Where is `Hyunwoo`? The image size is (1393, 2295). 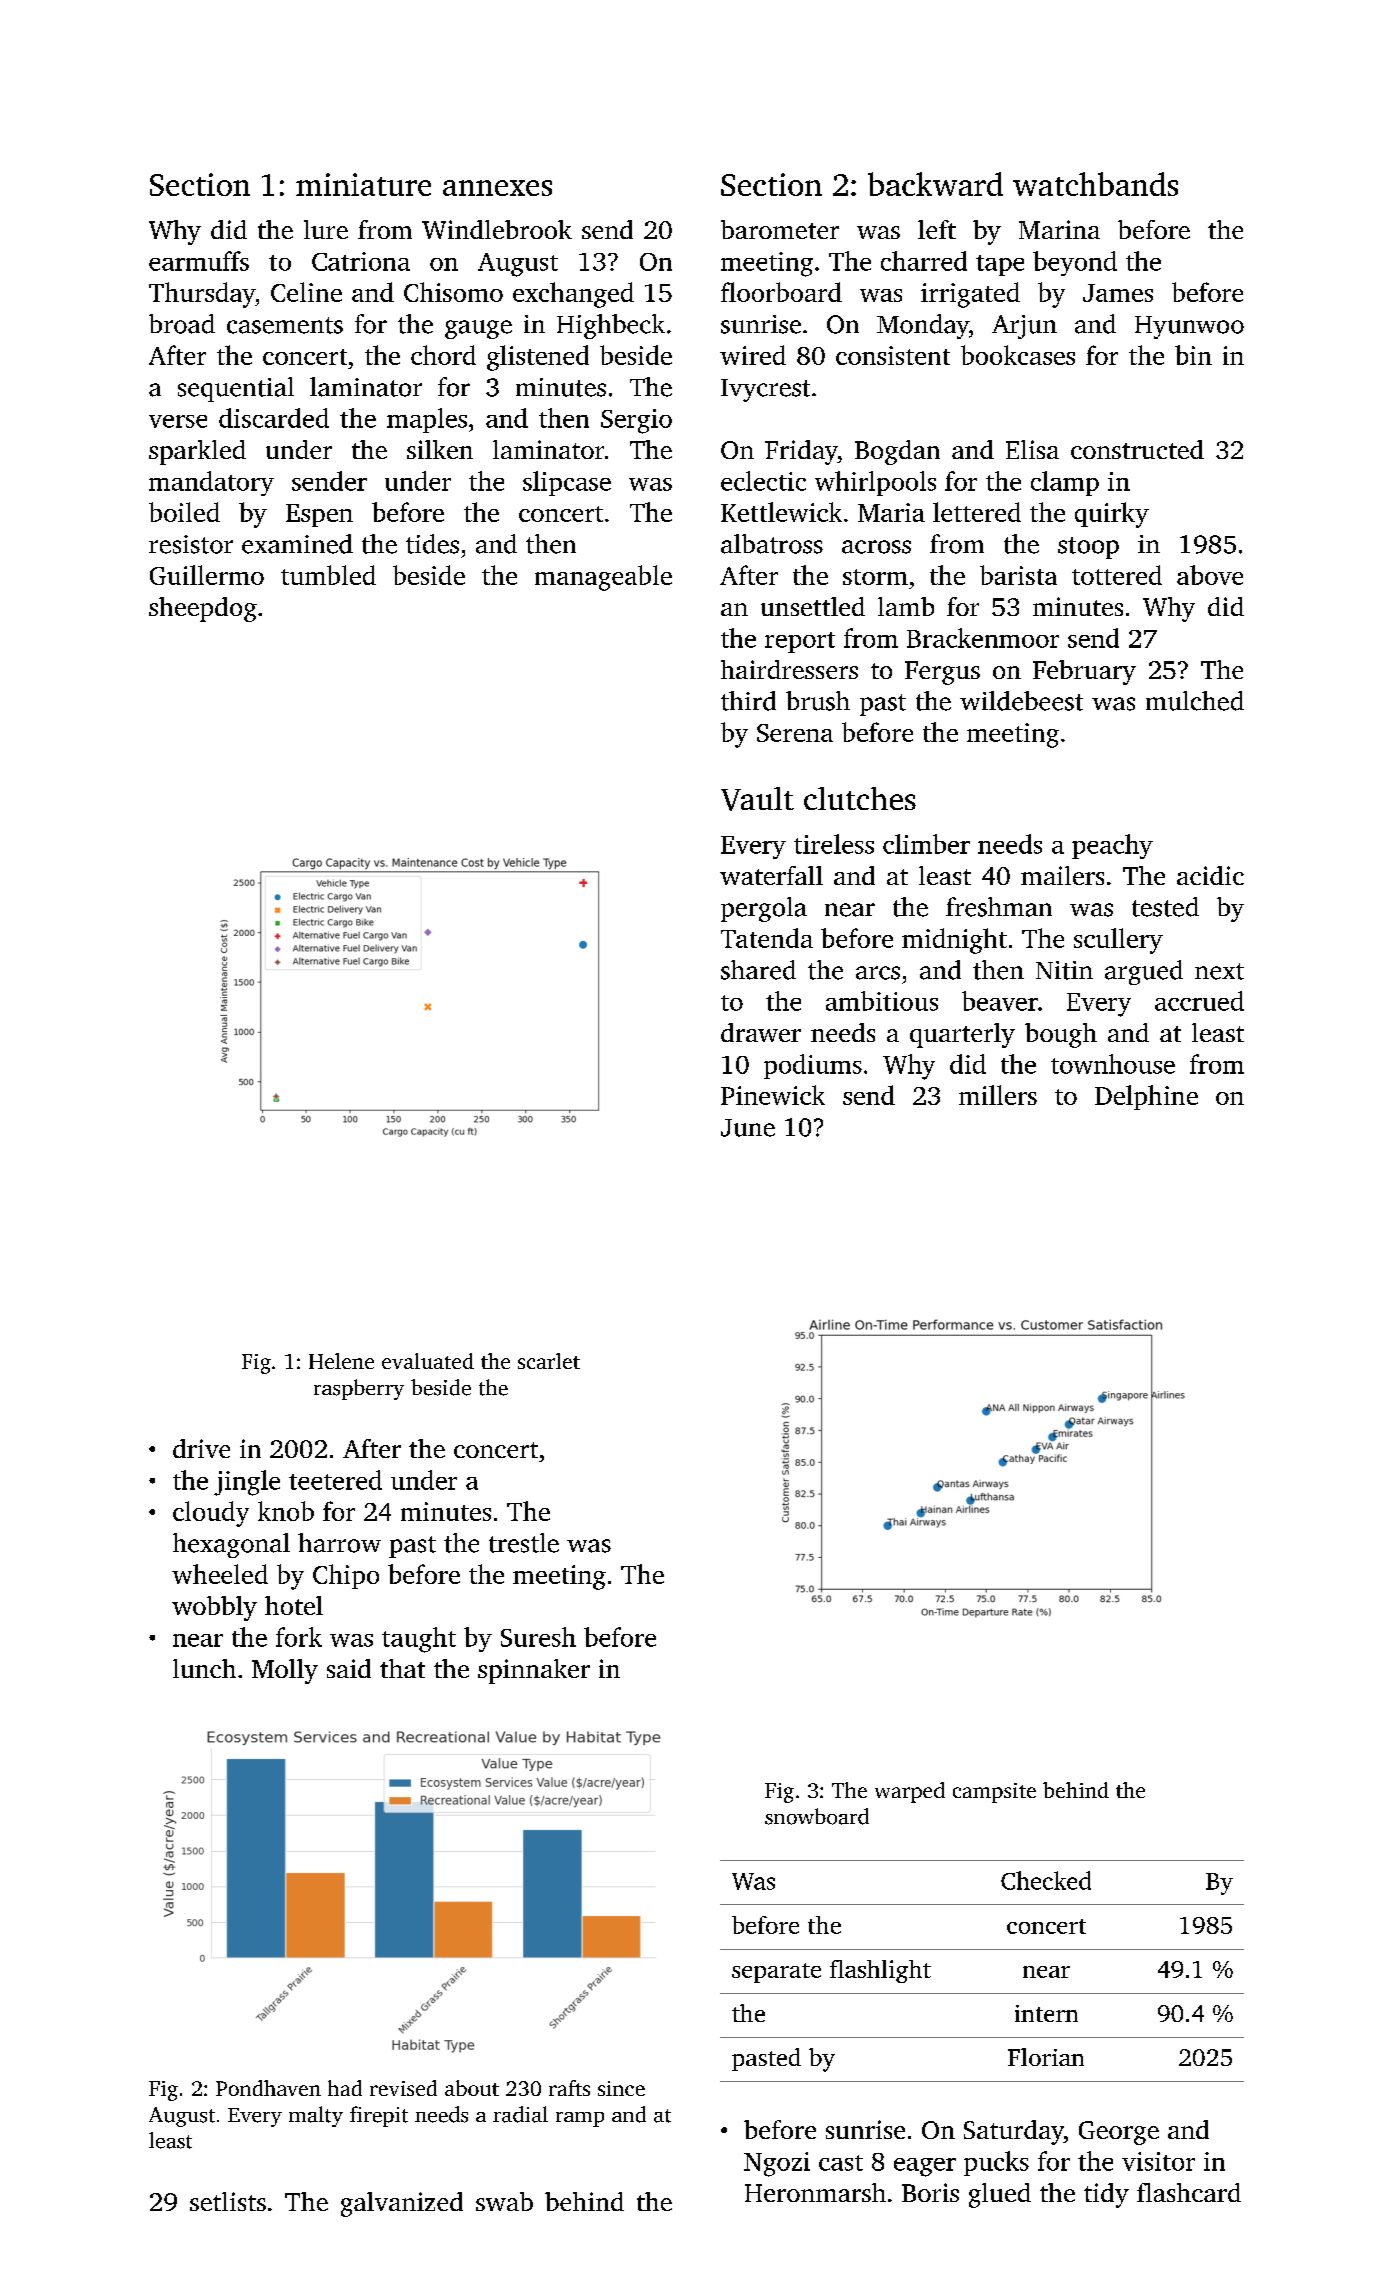 Hyunwoo is located at coordinates (1189, 327).
